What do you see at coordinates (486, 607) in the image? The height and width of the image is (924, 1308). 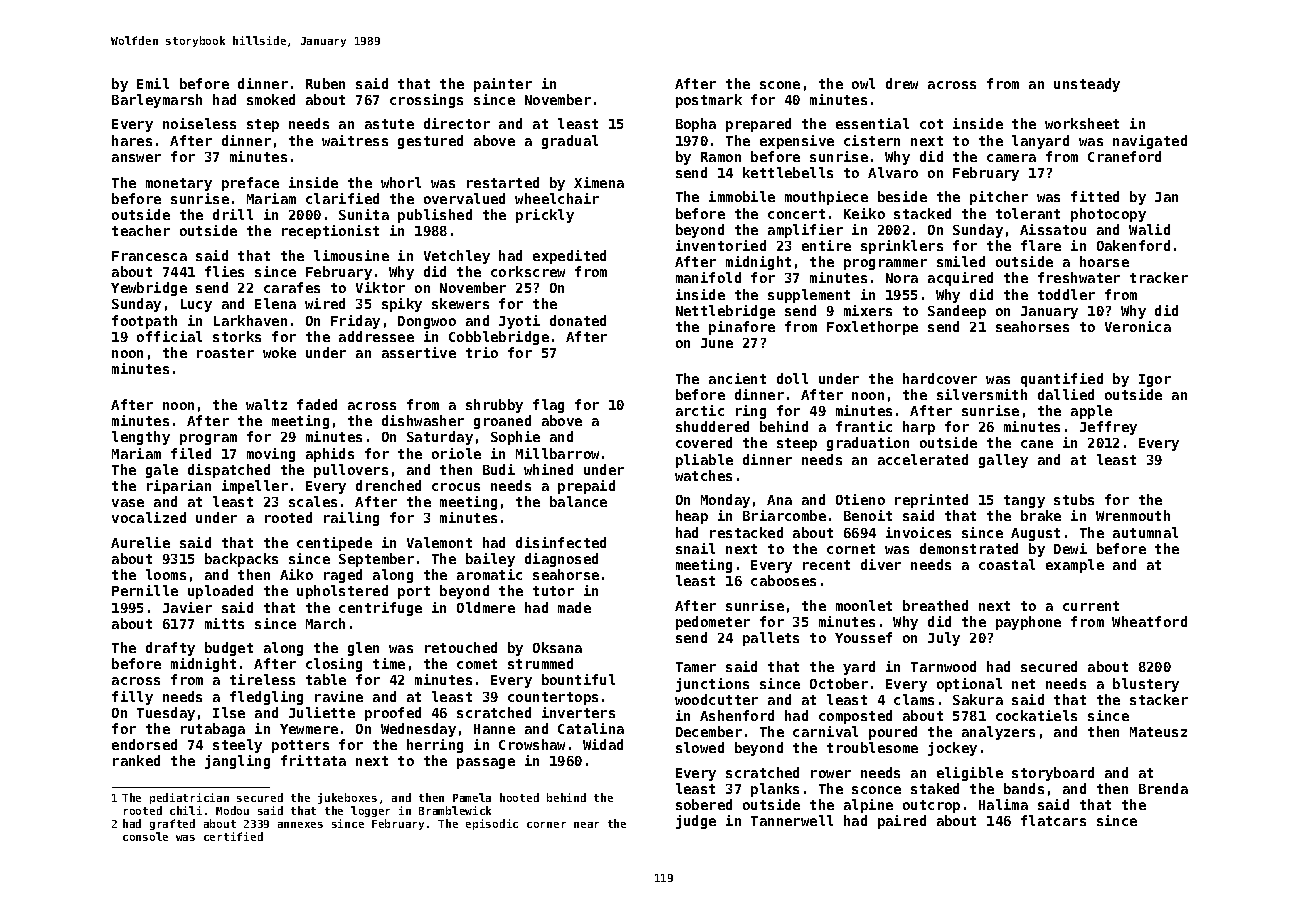 I see `Oldmere` at bounding box center [486, 607].
